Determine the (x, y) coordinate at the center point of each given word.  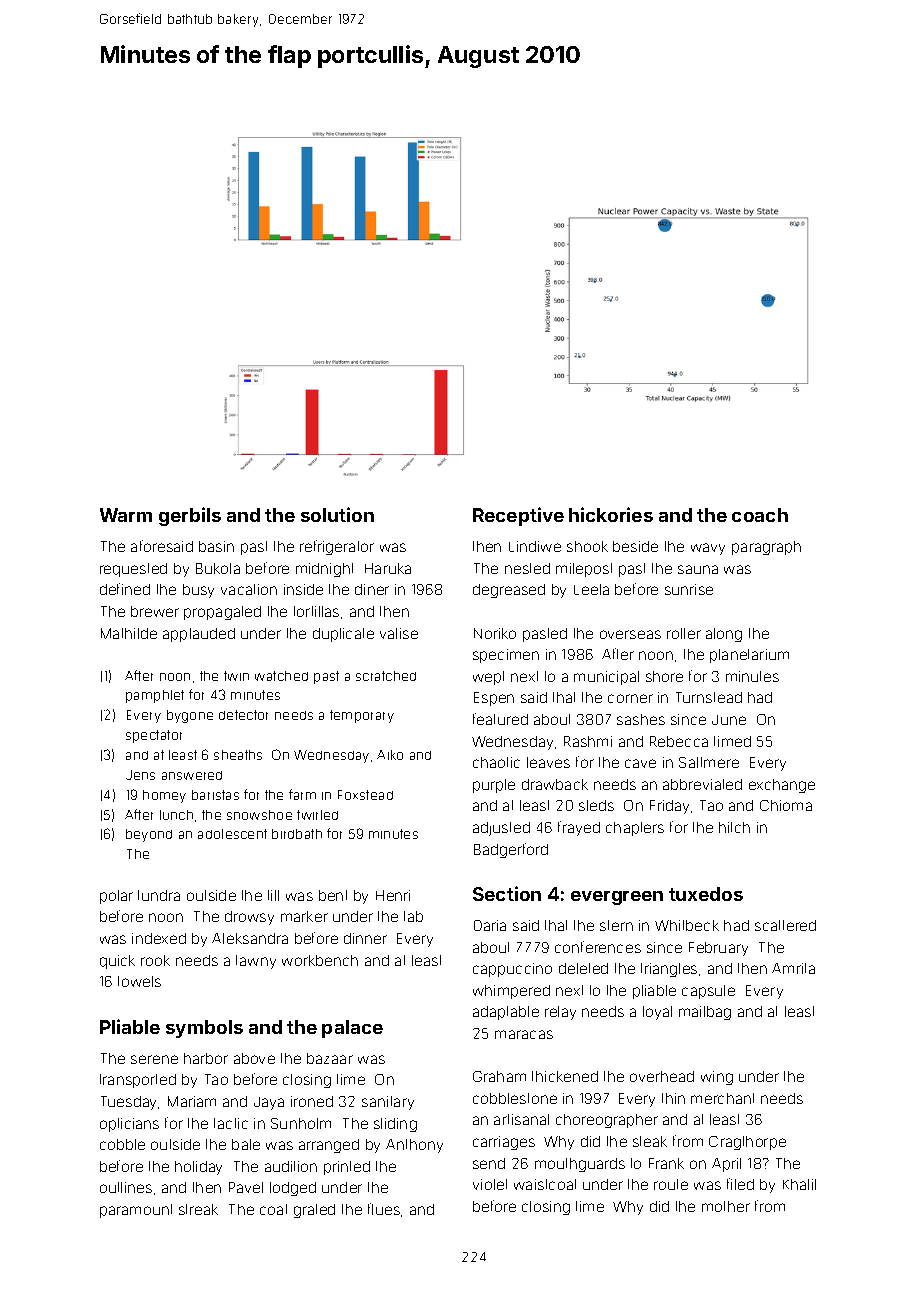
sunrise (689, 589)
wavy (708, 549)
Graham (499, 1076)
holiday (198, 1168)
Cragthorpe (747, 1143)
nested (527, 568)
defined (125, 589)
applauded (199, 635)
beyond (149, 835)
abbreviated (702, 784)
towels (139, 981)
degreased (509, 591)
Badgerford (511, 850)
